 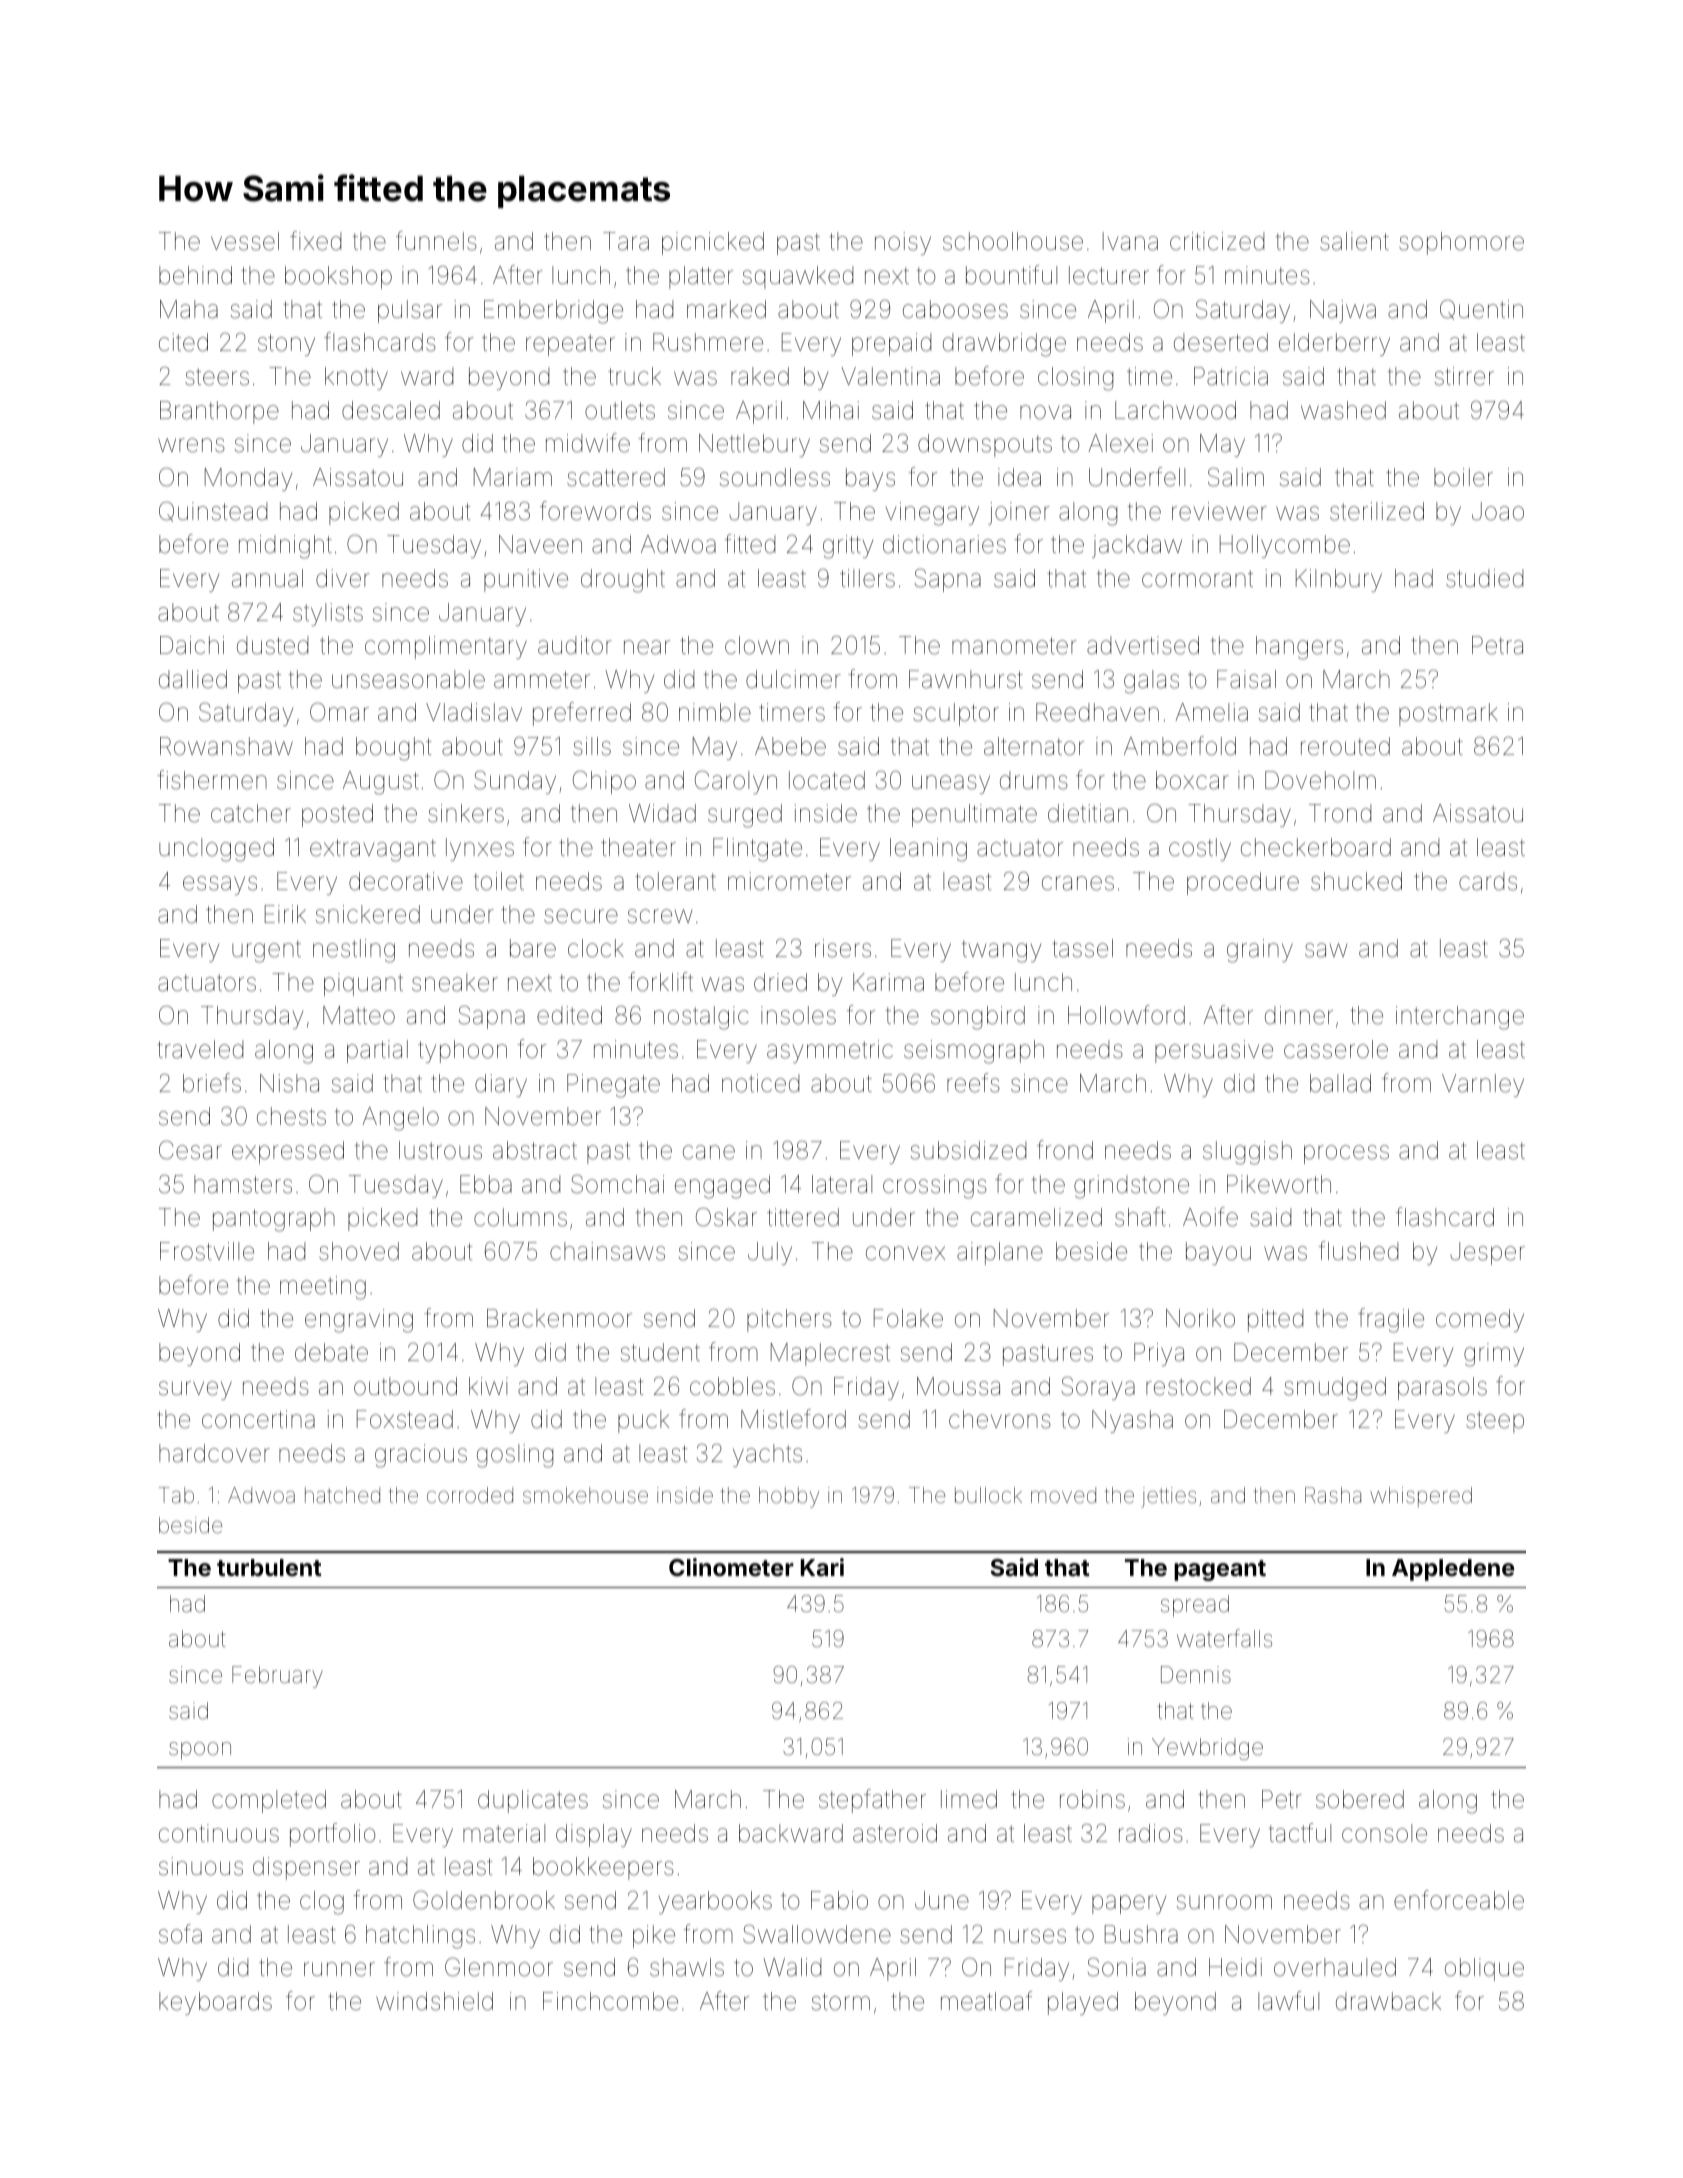 I want to click on wrens, so click(x=191, y=445).
